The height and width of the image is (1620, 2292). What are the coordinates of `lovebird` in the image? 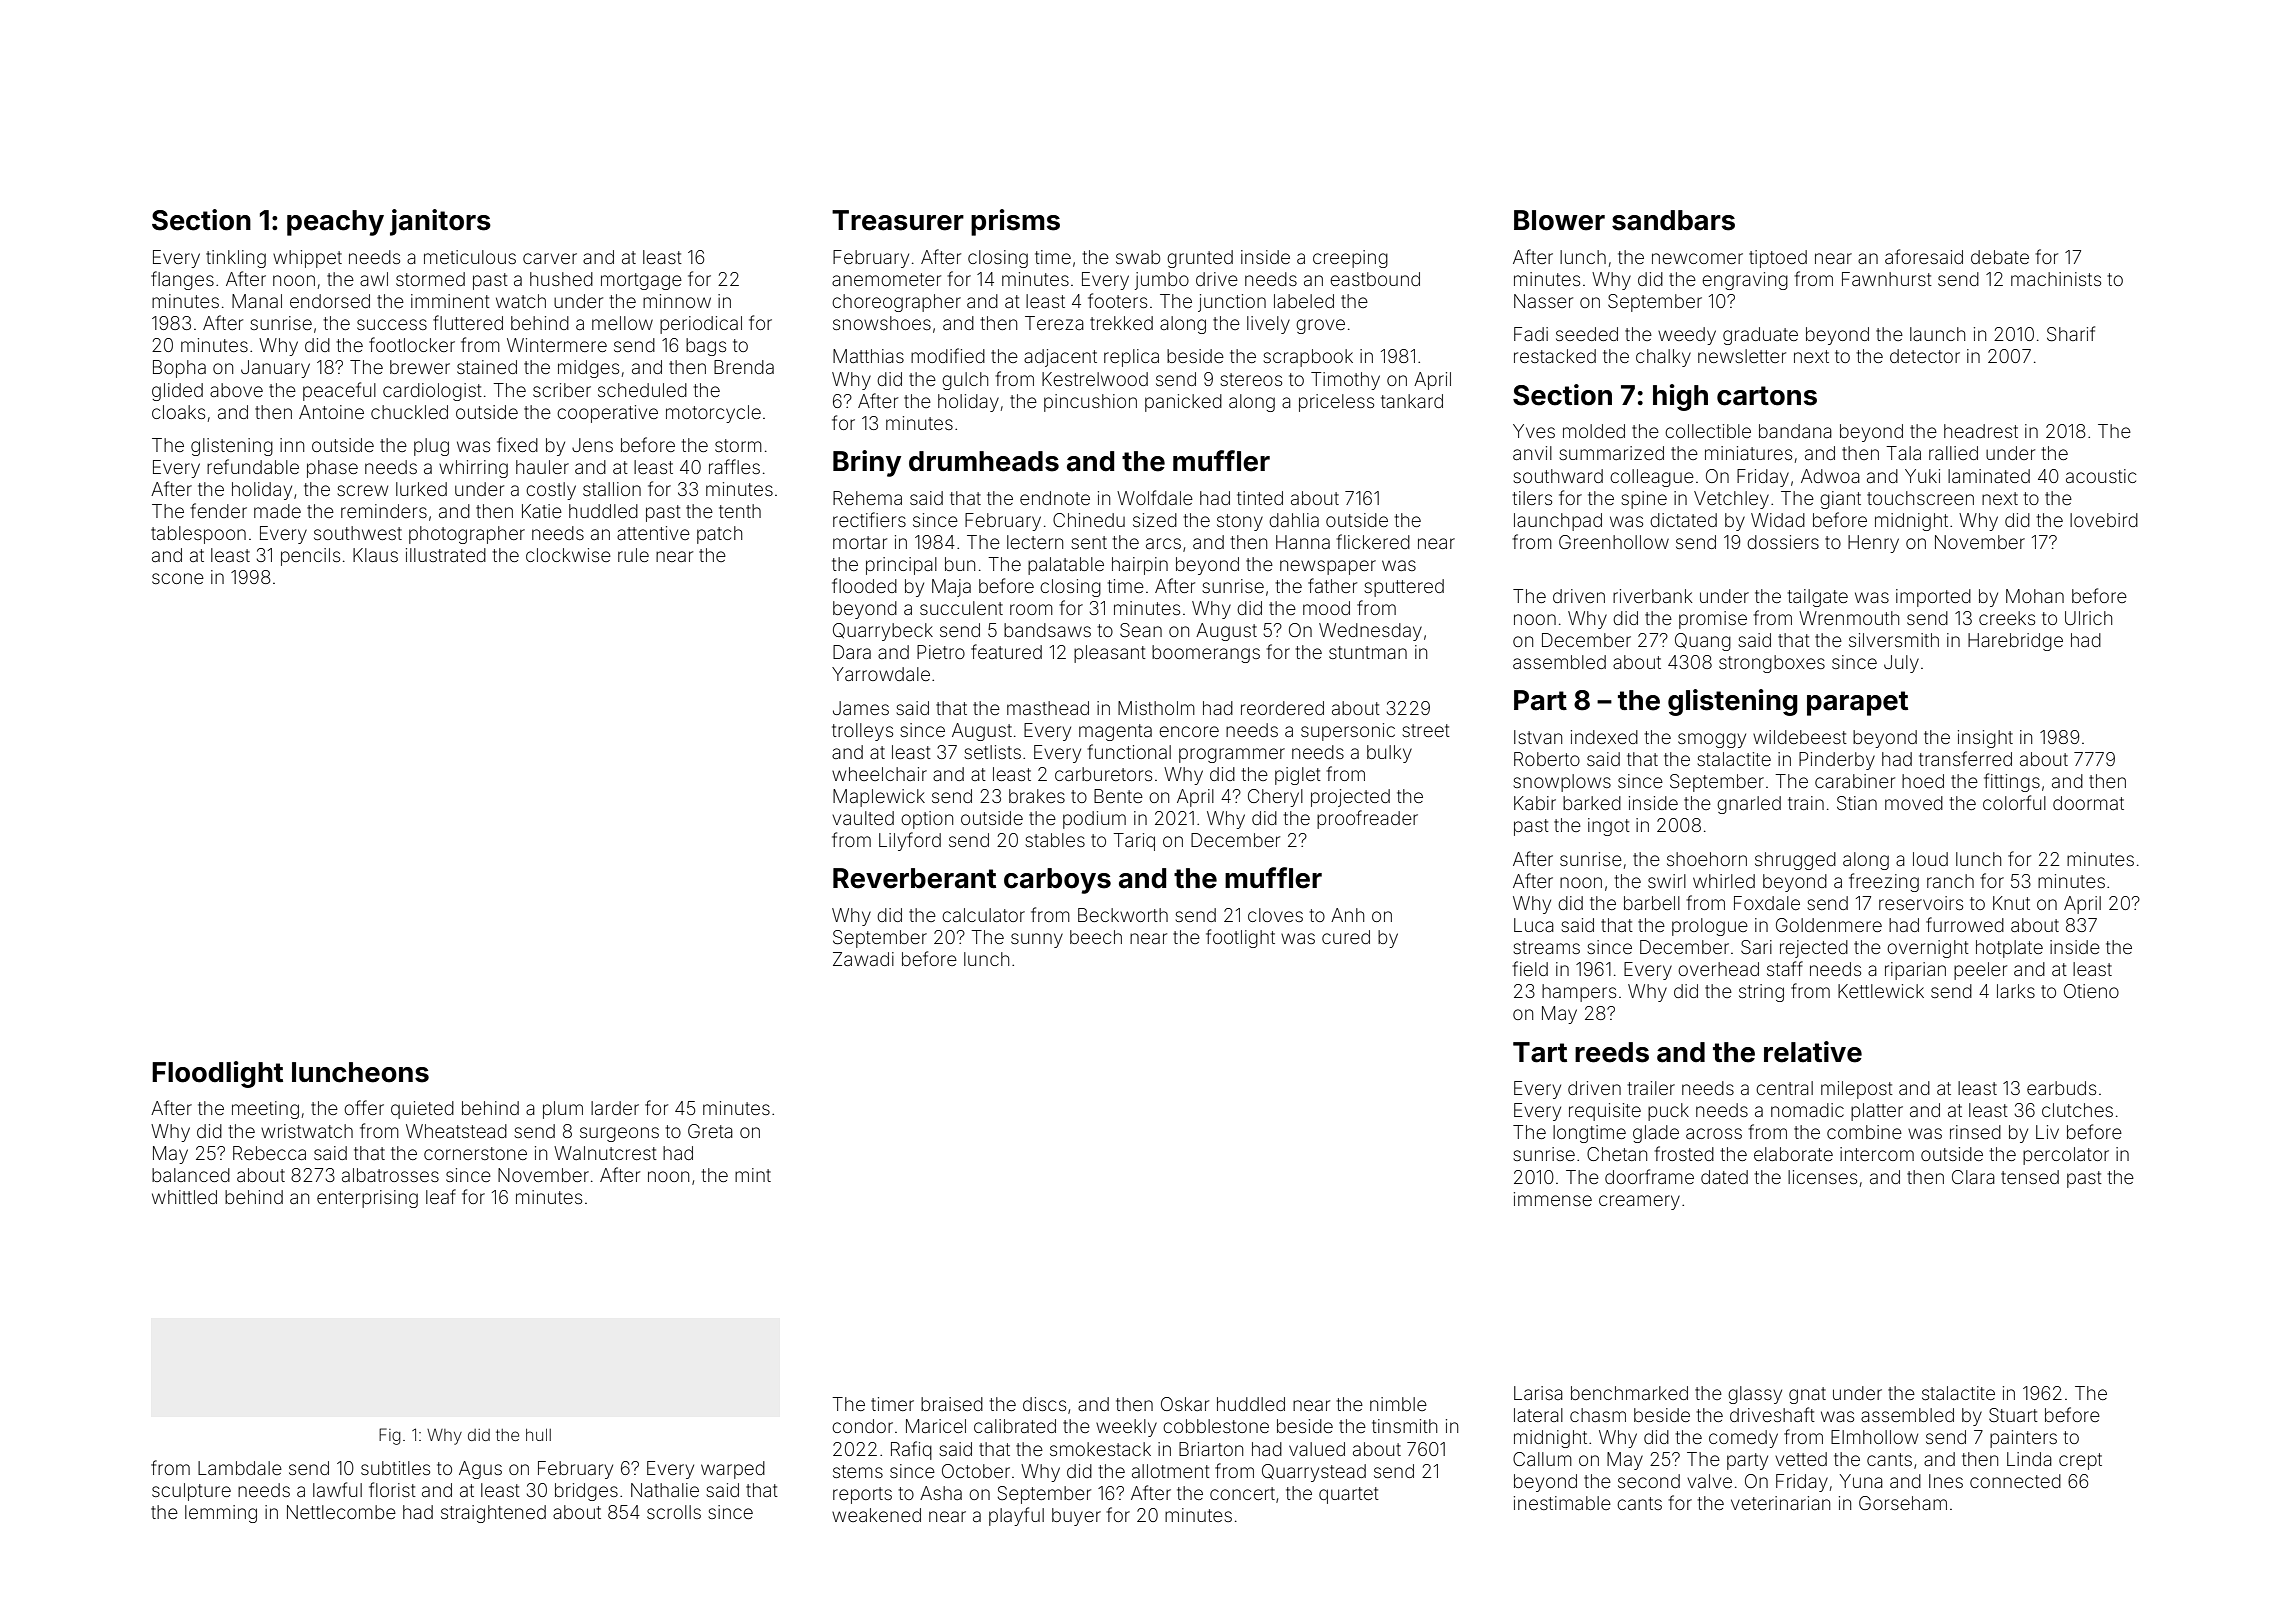 It's located at (2104, 520).
